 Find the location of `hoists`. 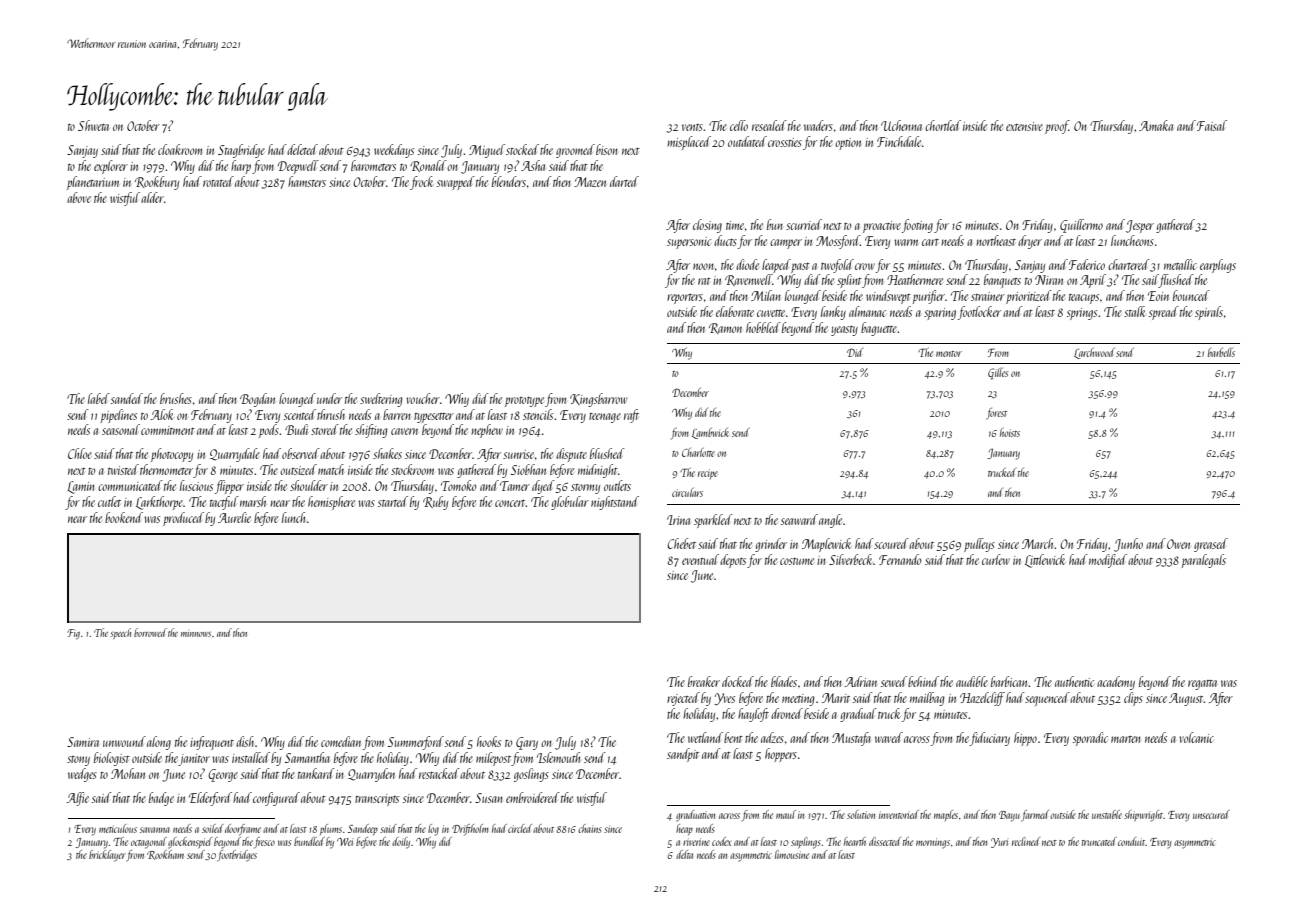

hoists is located at coordinates (1010, 432).
